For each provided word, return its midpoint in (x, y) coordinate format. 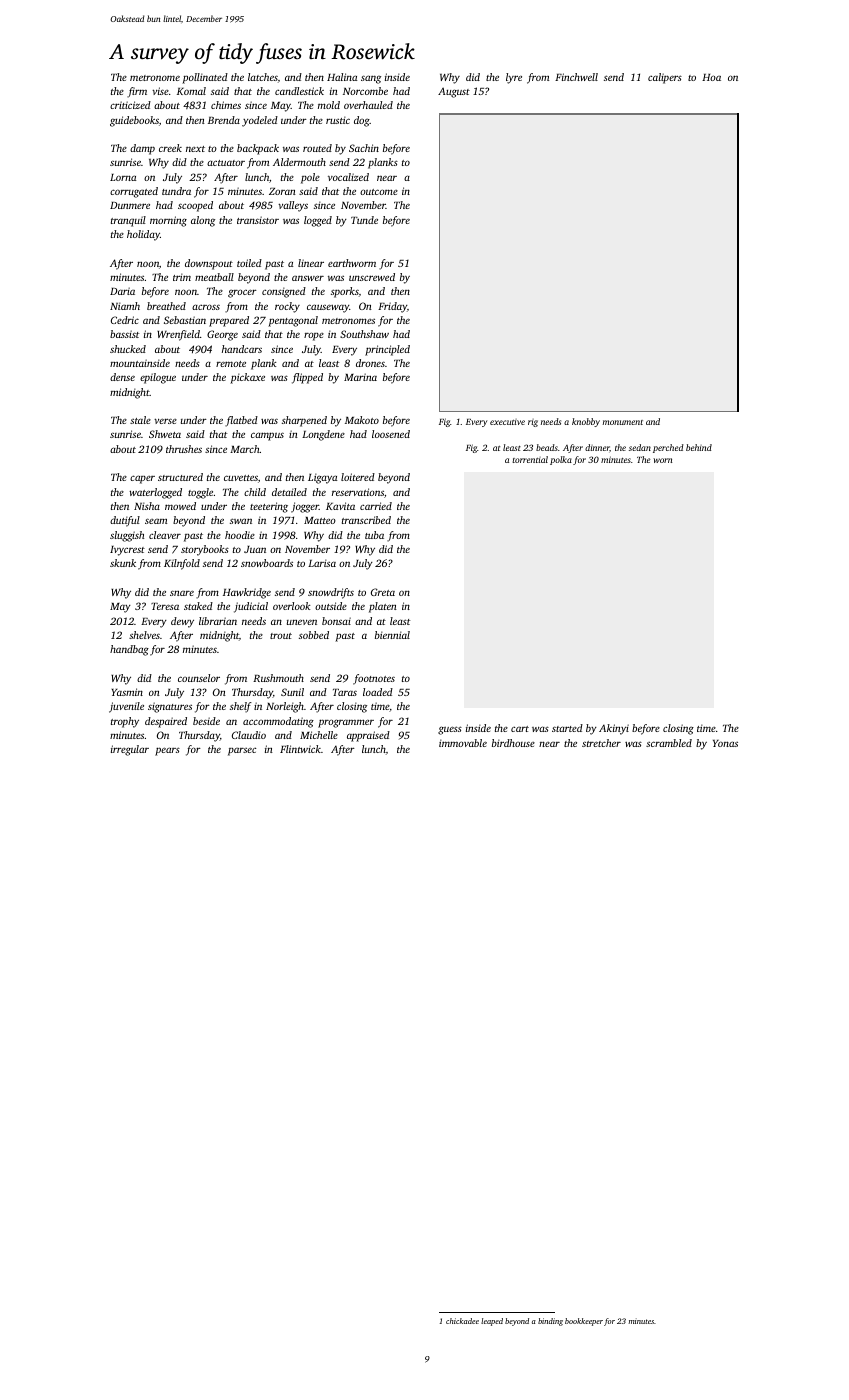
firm (137, 92)
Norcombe (365, 91)
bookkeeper (584, 1322)
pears (167, 751)
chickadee (462, 1321)
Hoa (711, 77)
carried (376, 506)
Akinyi (614, 729)
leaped (492, 1322)
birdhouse (513, 743)
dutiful (125, 521)
